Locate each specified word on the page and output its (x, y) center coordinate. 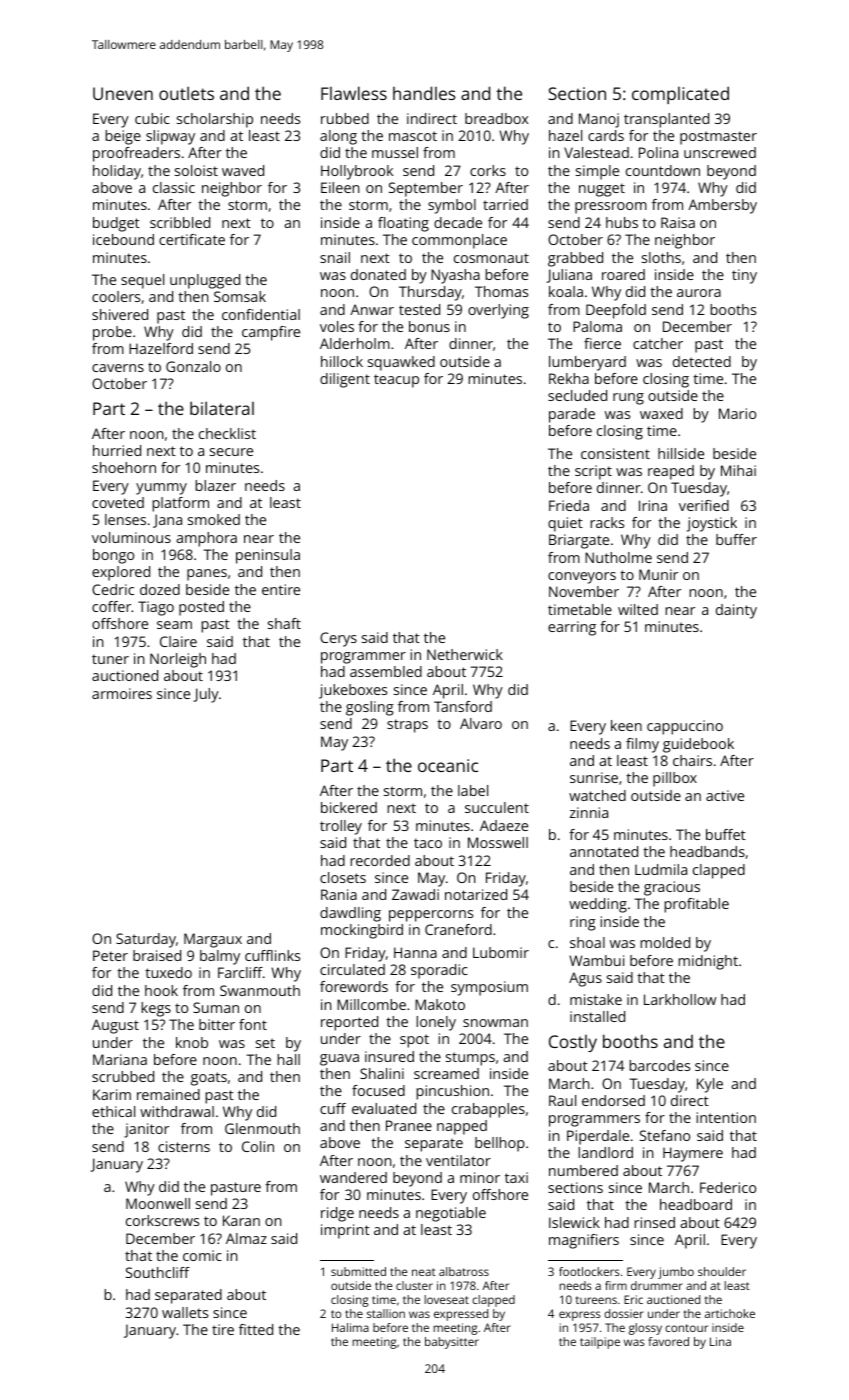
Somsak (240, 296)
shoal (587, 942)
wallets (185, 1312)
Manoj (599, 120)
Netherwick (465, 654)
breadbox (496, 118)
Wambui (596, 960)
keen (626, 725)
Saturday (146, 940)
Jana (167, 521)
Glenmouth (262, 1128)
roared (623, 274)
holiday (117, 172)
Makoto (440, 1004)
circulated (352, 969)
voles (337, 326)
